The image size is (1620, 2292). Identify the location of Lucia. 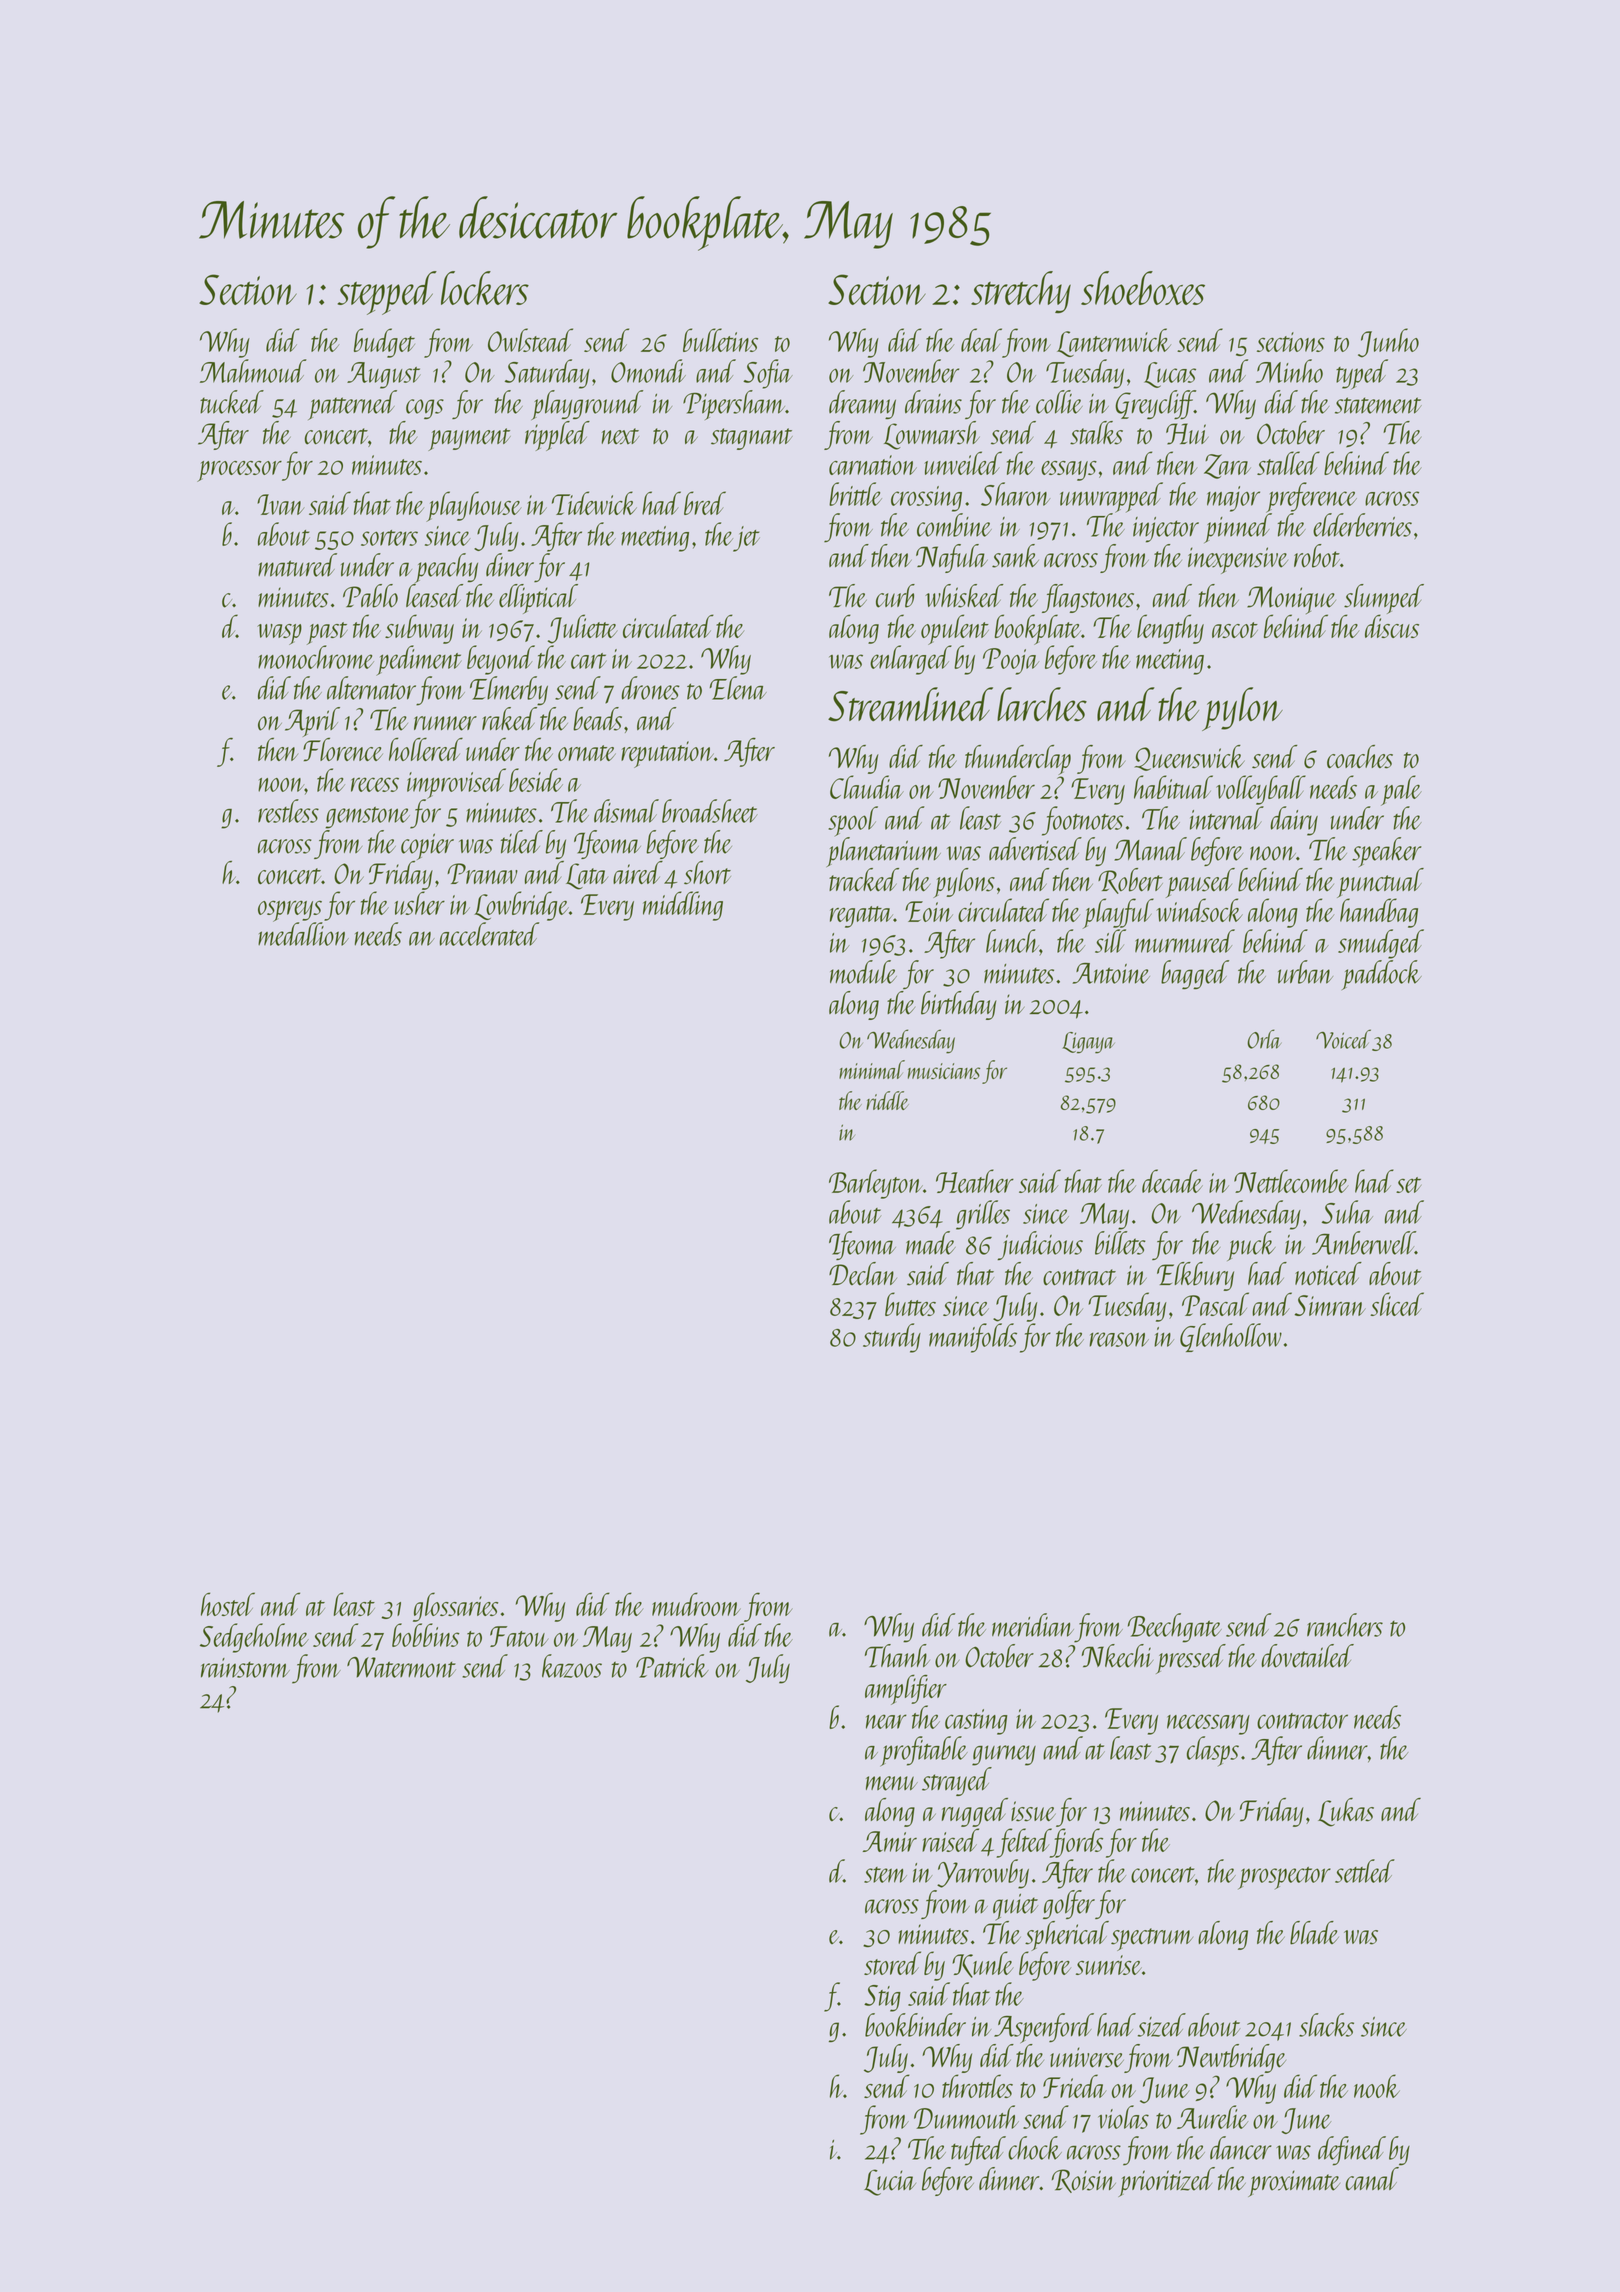
(890, 2182).
